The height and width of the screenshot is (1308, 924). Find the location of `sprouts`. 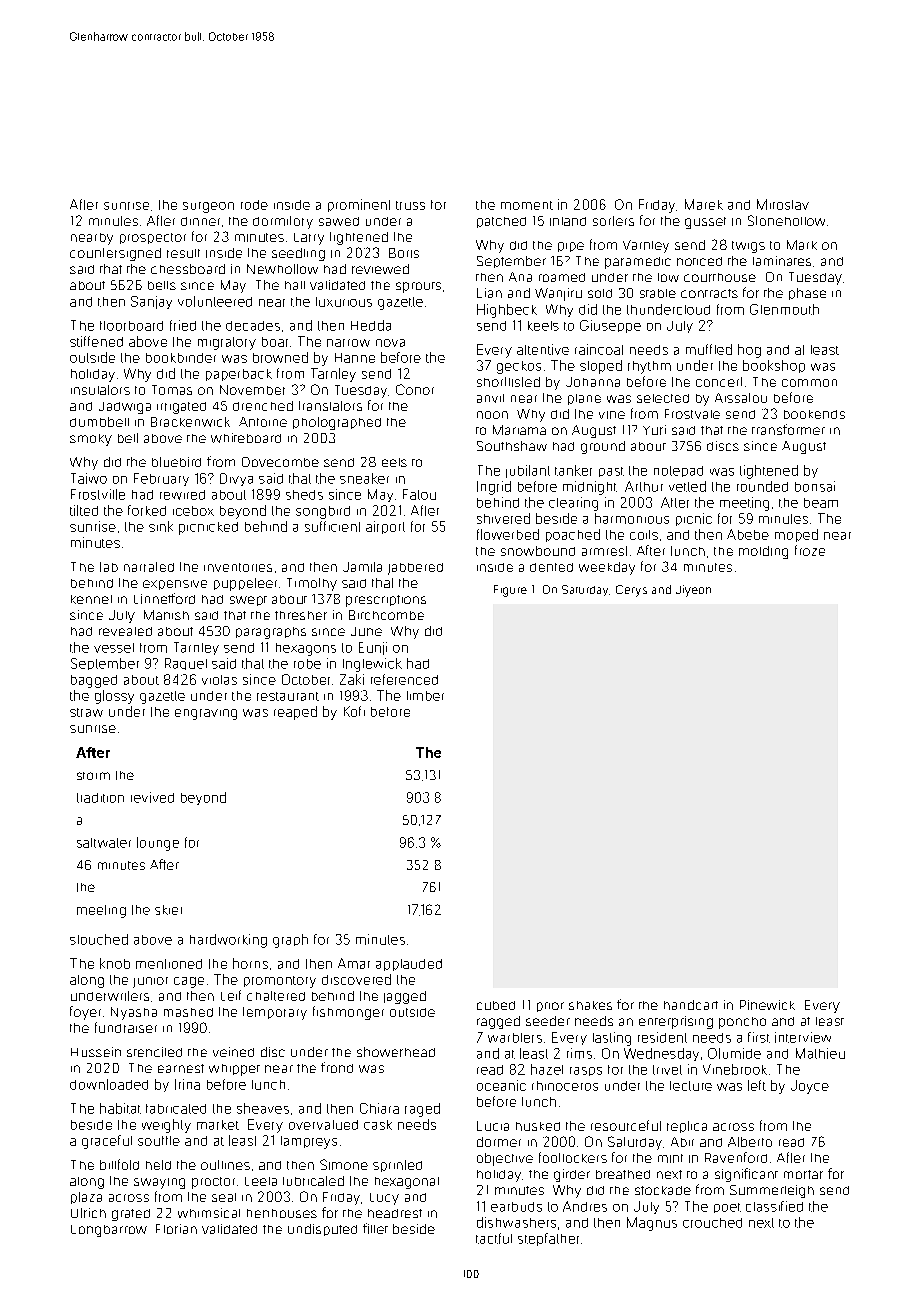

sprouts is located at coordinates (418, 287).
